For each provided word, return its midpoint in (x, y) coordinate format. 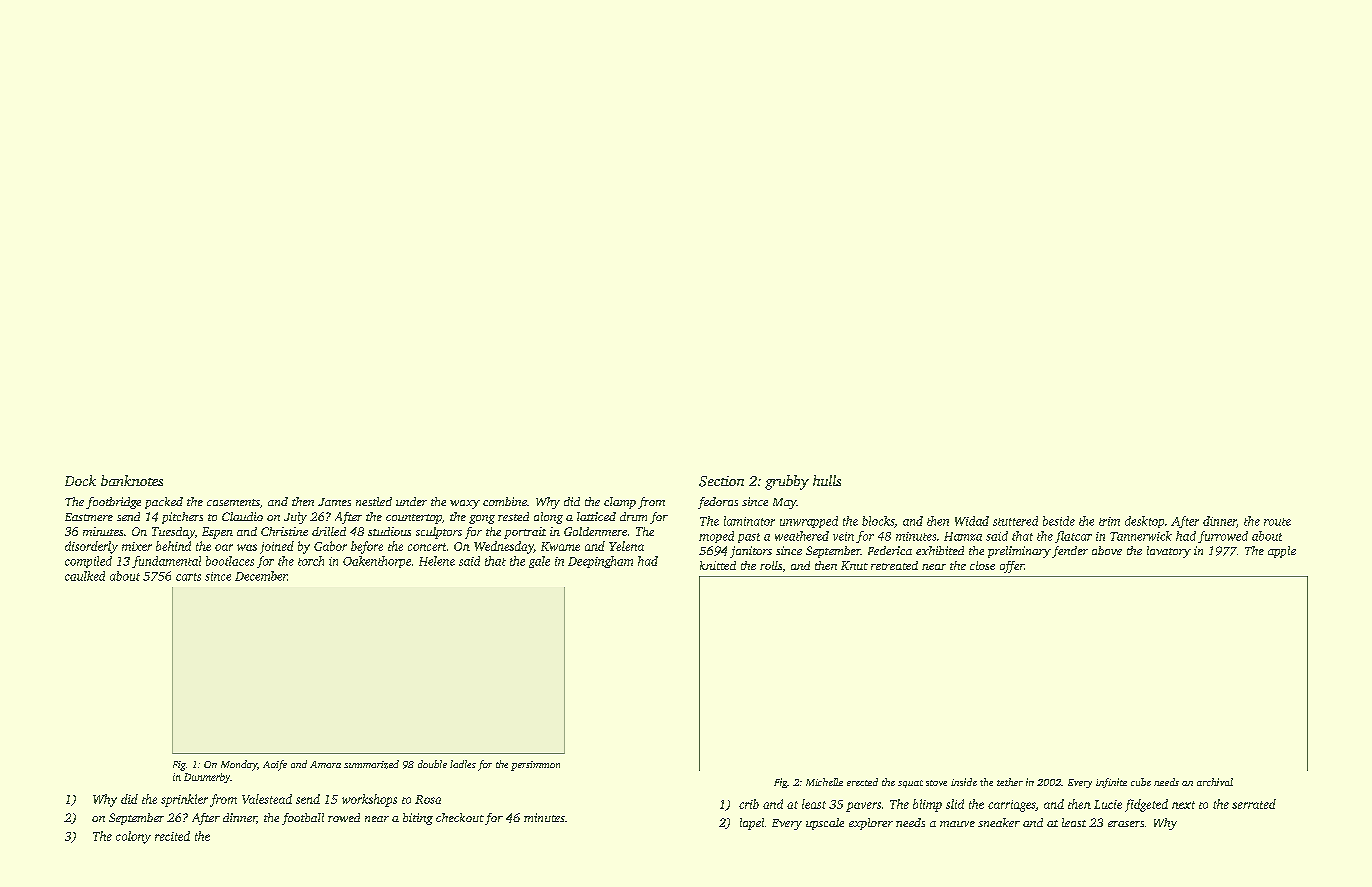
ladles (463, 764)
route (1277, 522)
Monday (239, 765)
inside (964, 782)
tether (1010, 782)
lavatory (1169, 552)
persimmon (535, 766)
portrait (525, 533)
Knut (854, 565)
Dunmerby (207, 778)
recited (172, 836)
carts (188, 577)
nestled (374, 501)
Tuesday (173, 533)
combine (505, 501)
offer (1012, 567)
